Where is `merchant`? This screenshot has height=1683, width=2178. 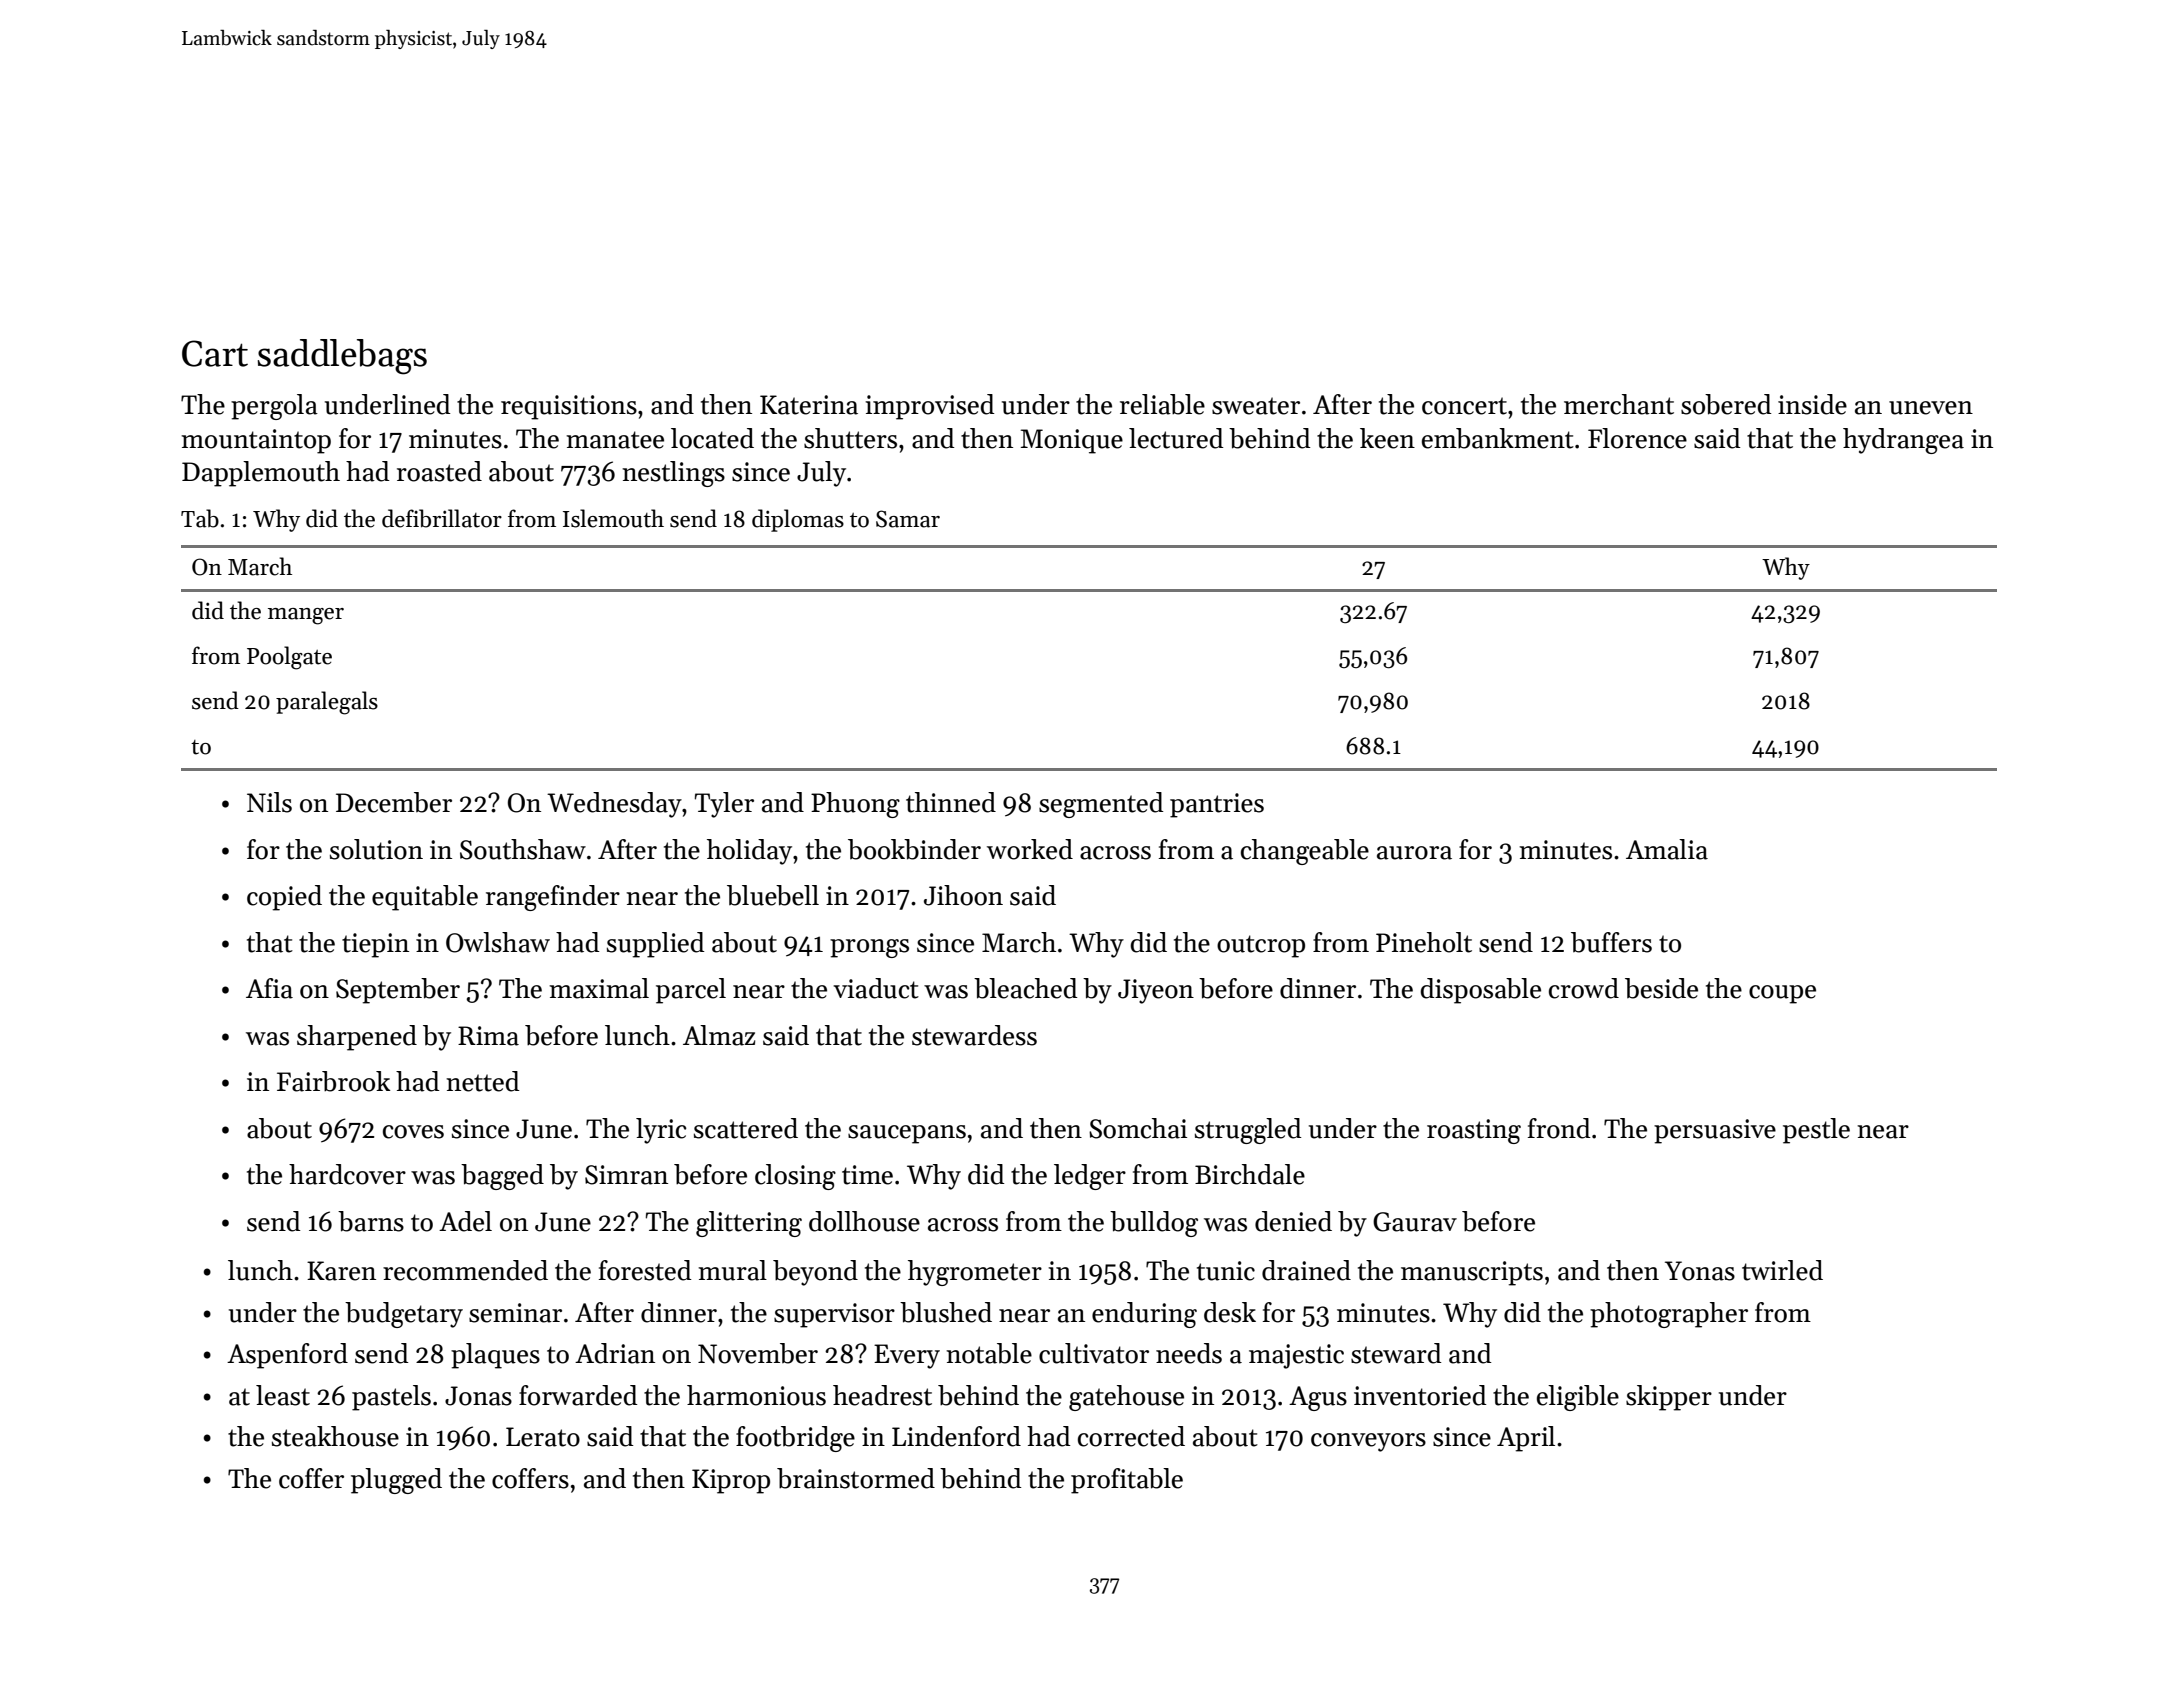
merchant is located at coordinates (1619, 404).
